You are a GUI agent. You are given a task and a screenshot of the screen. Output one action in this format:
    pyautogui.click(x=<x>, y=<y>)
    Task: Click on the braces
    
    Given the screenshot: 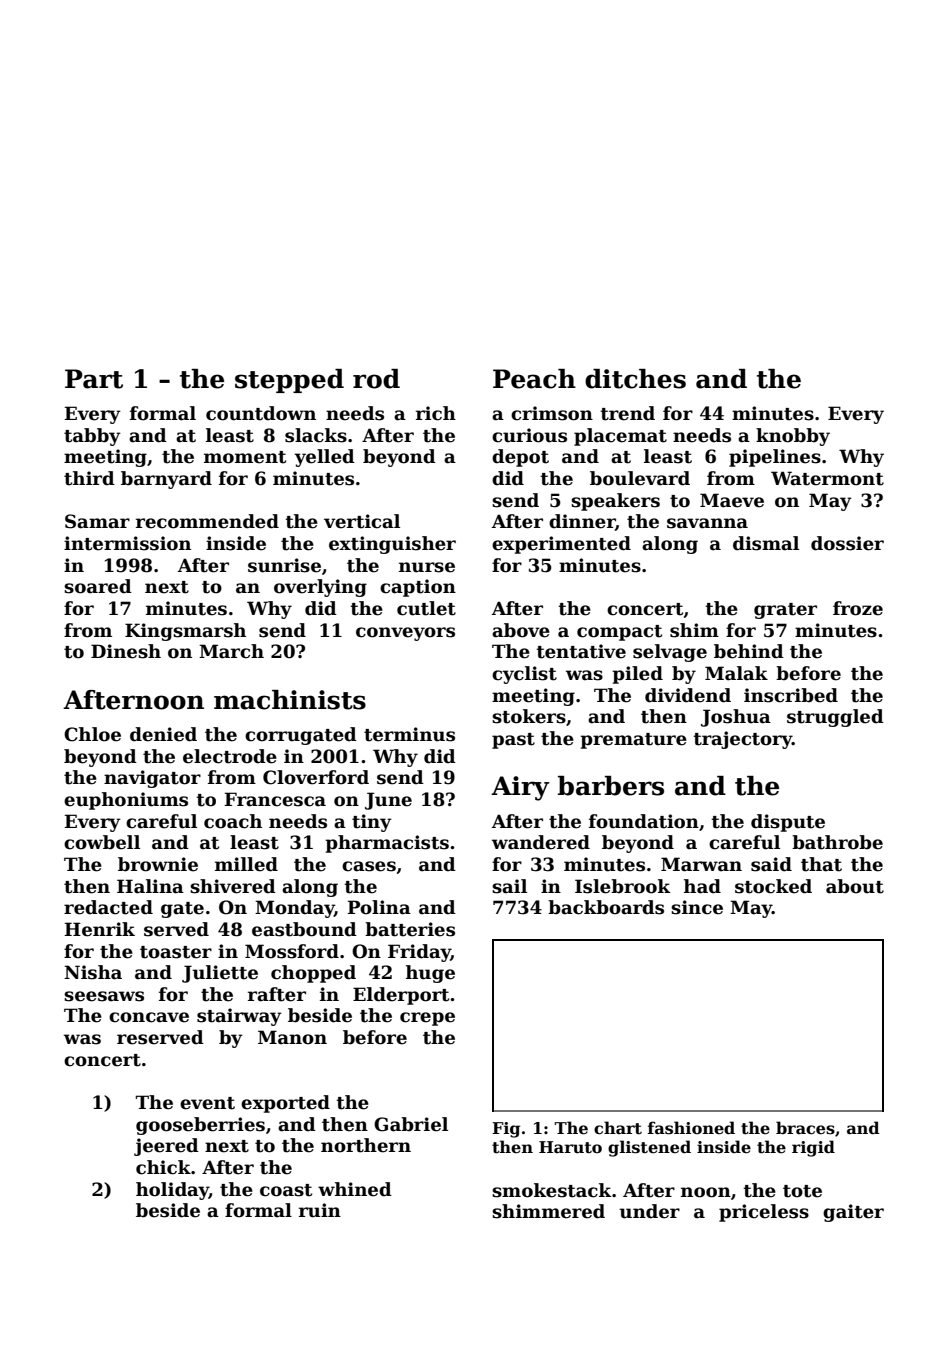 What is the action you would take?
    pyautogui.click(x=805, y=1128)
